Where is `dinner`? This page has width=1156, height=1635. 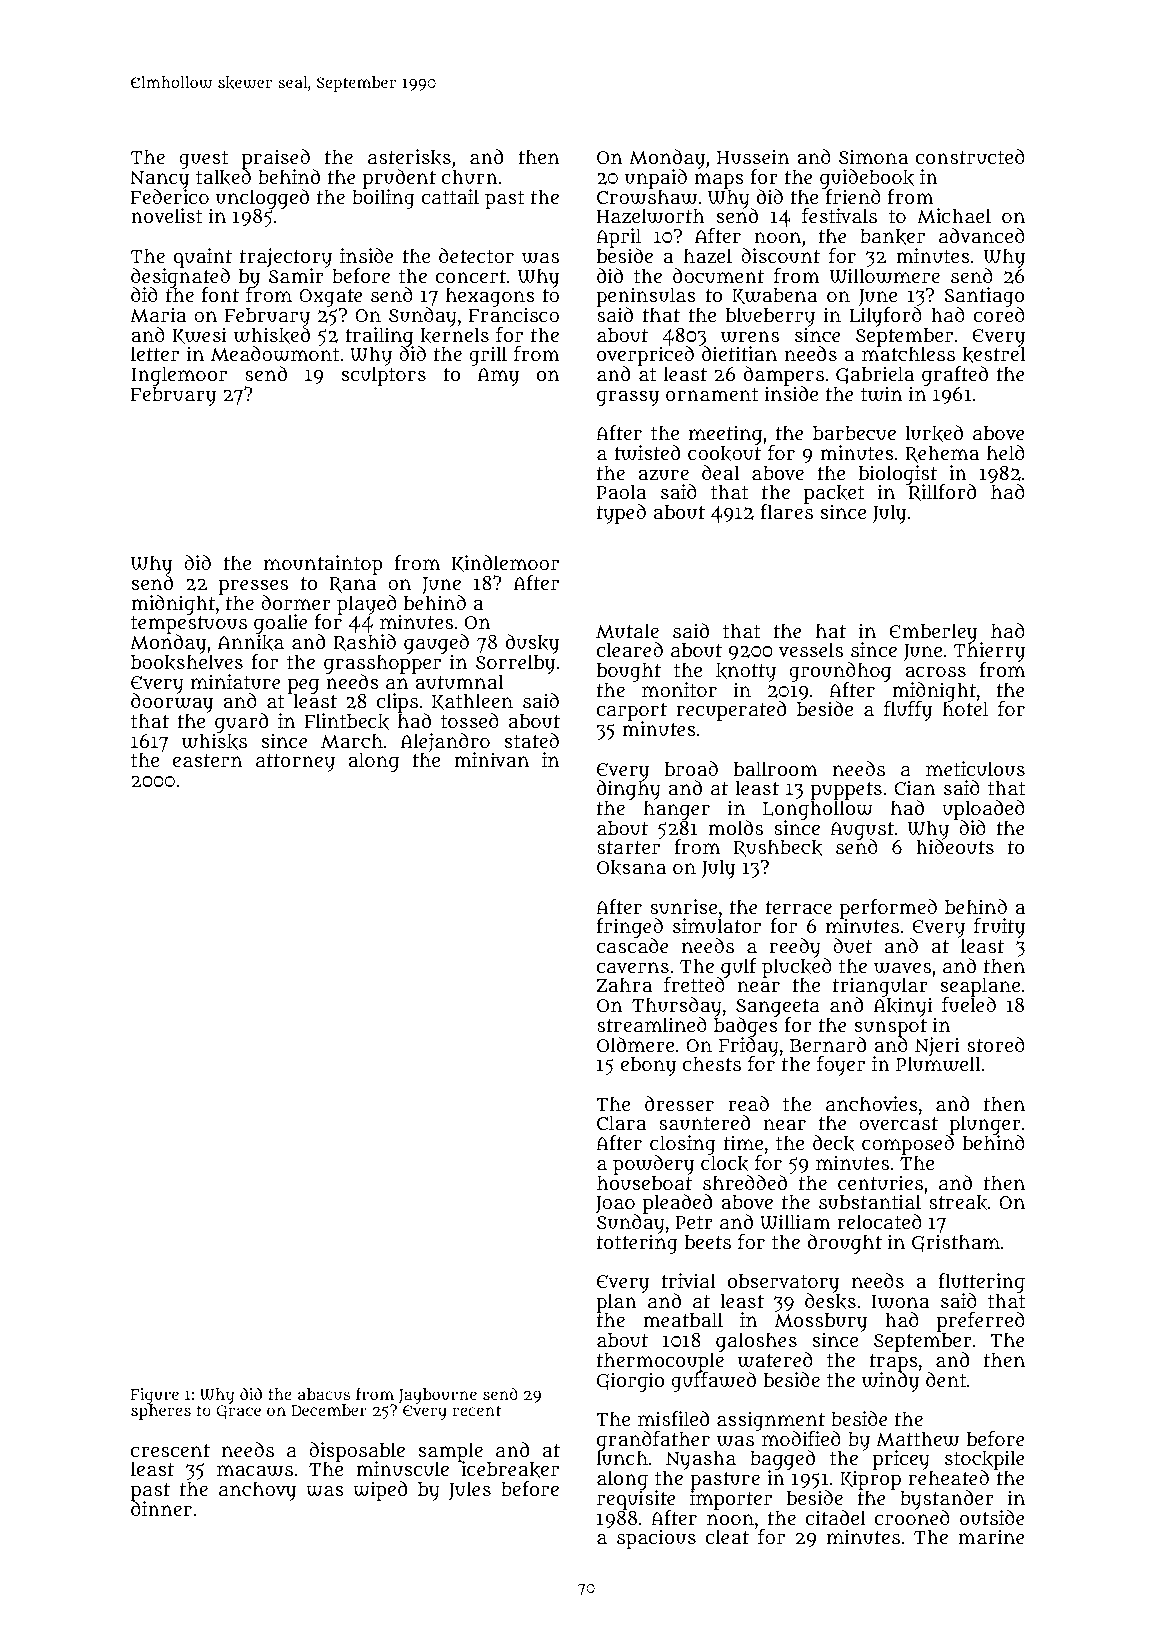
dinner is located at coordinates (161, 1508).
